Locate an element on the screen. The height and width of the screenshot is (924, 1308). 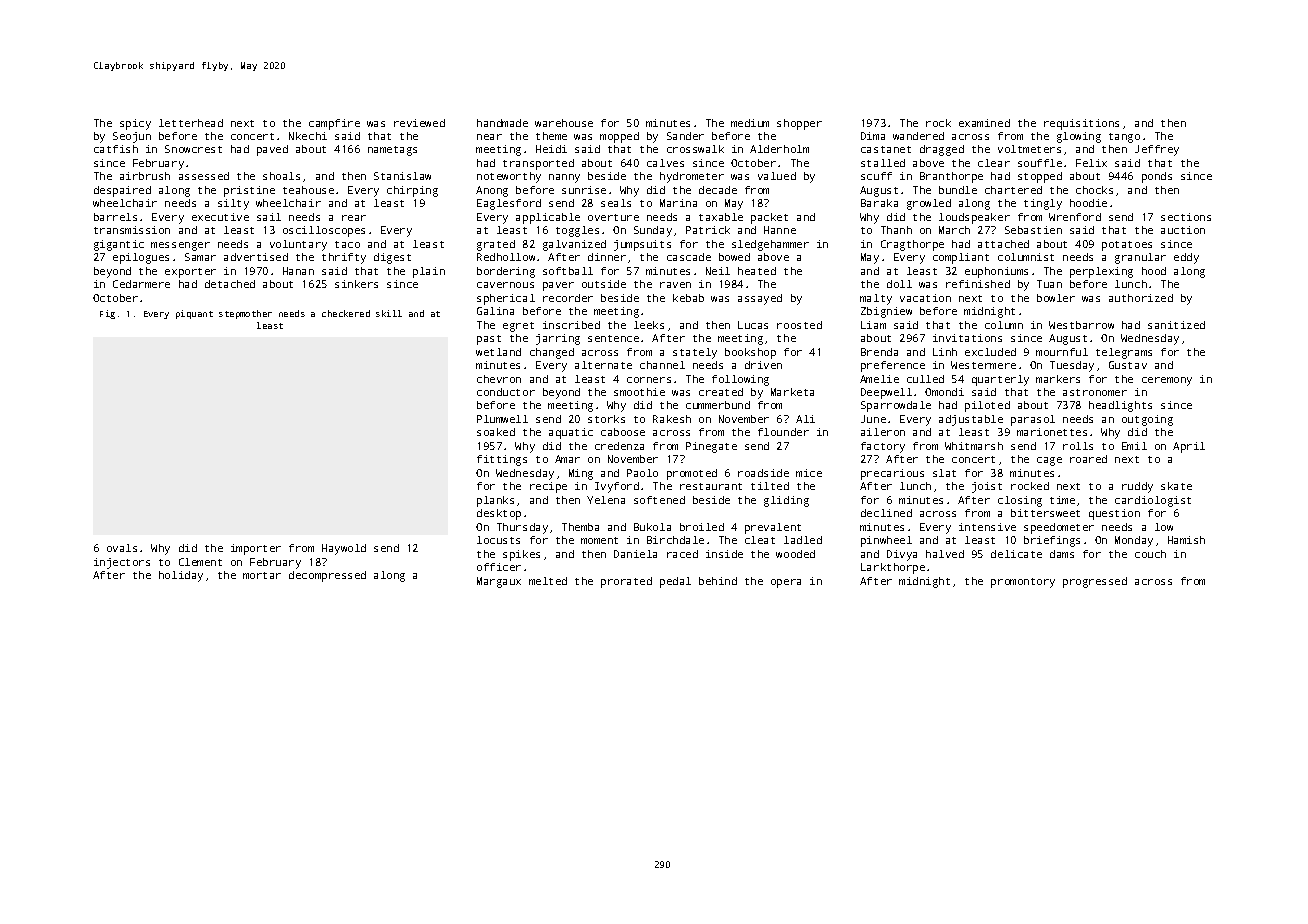
ponds is located at coordinates (1157, 177).
